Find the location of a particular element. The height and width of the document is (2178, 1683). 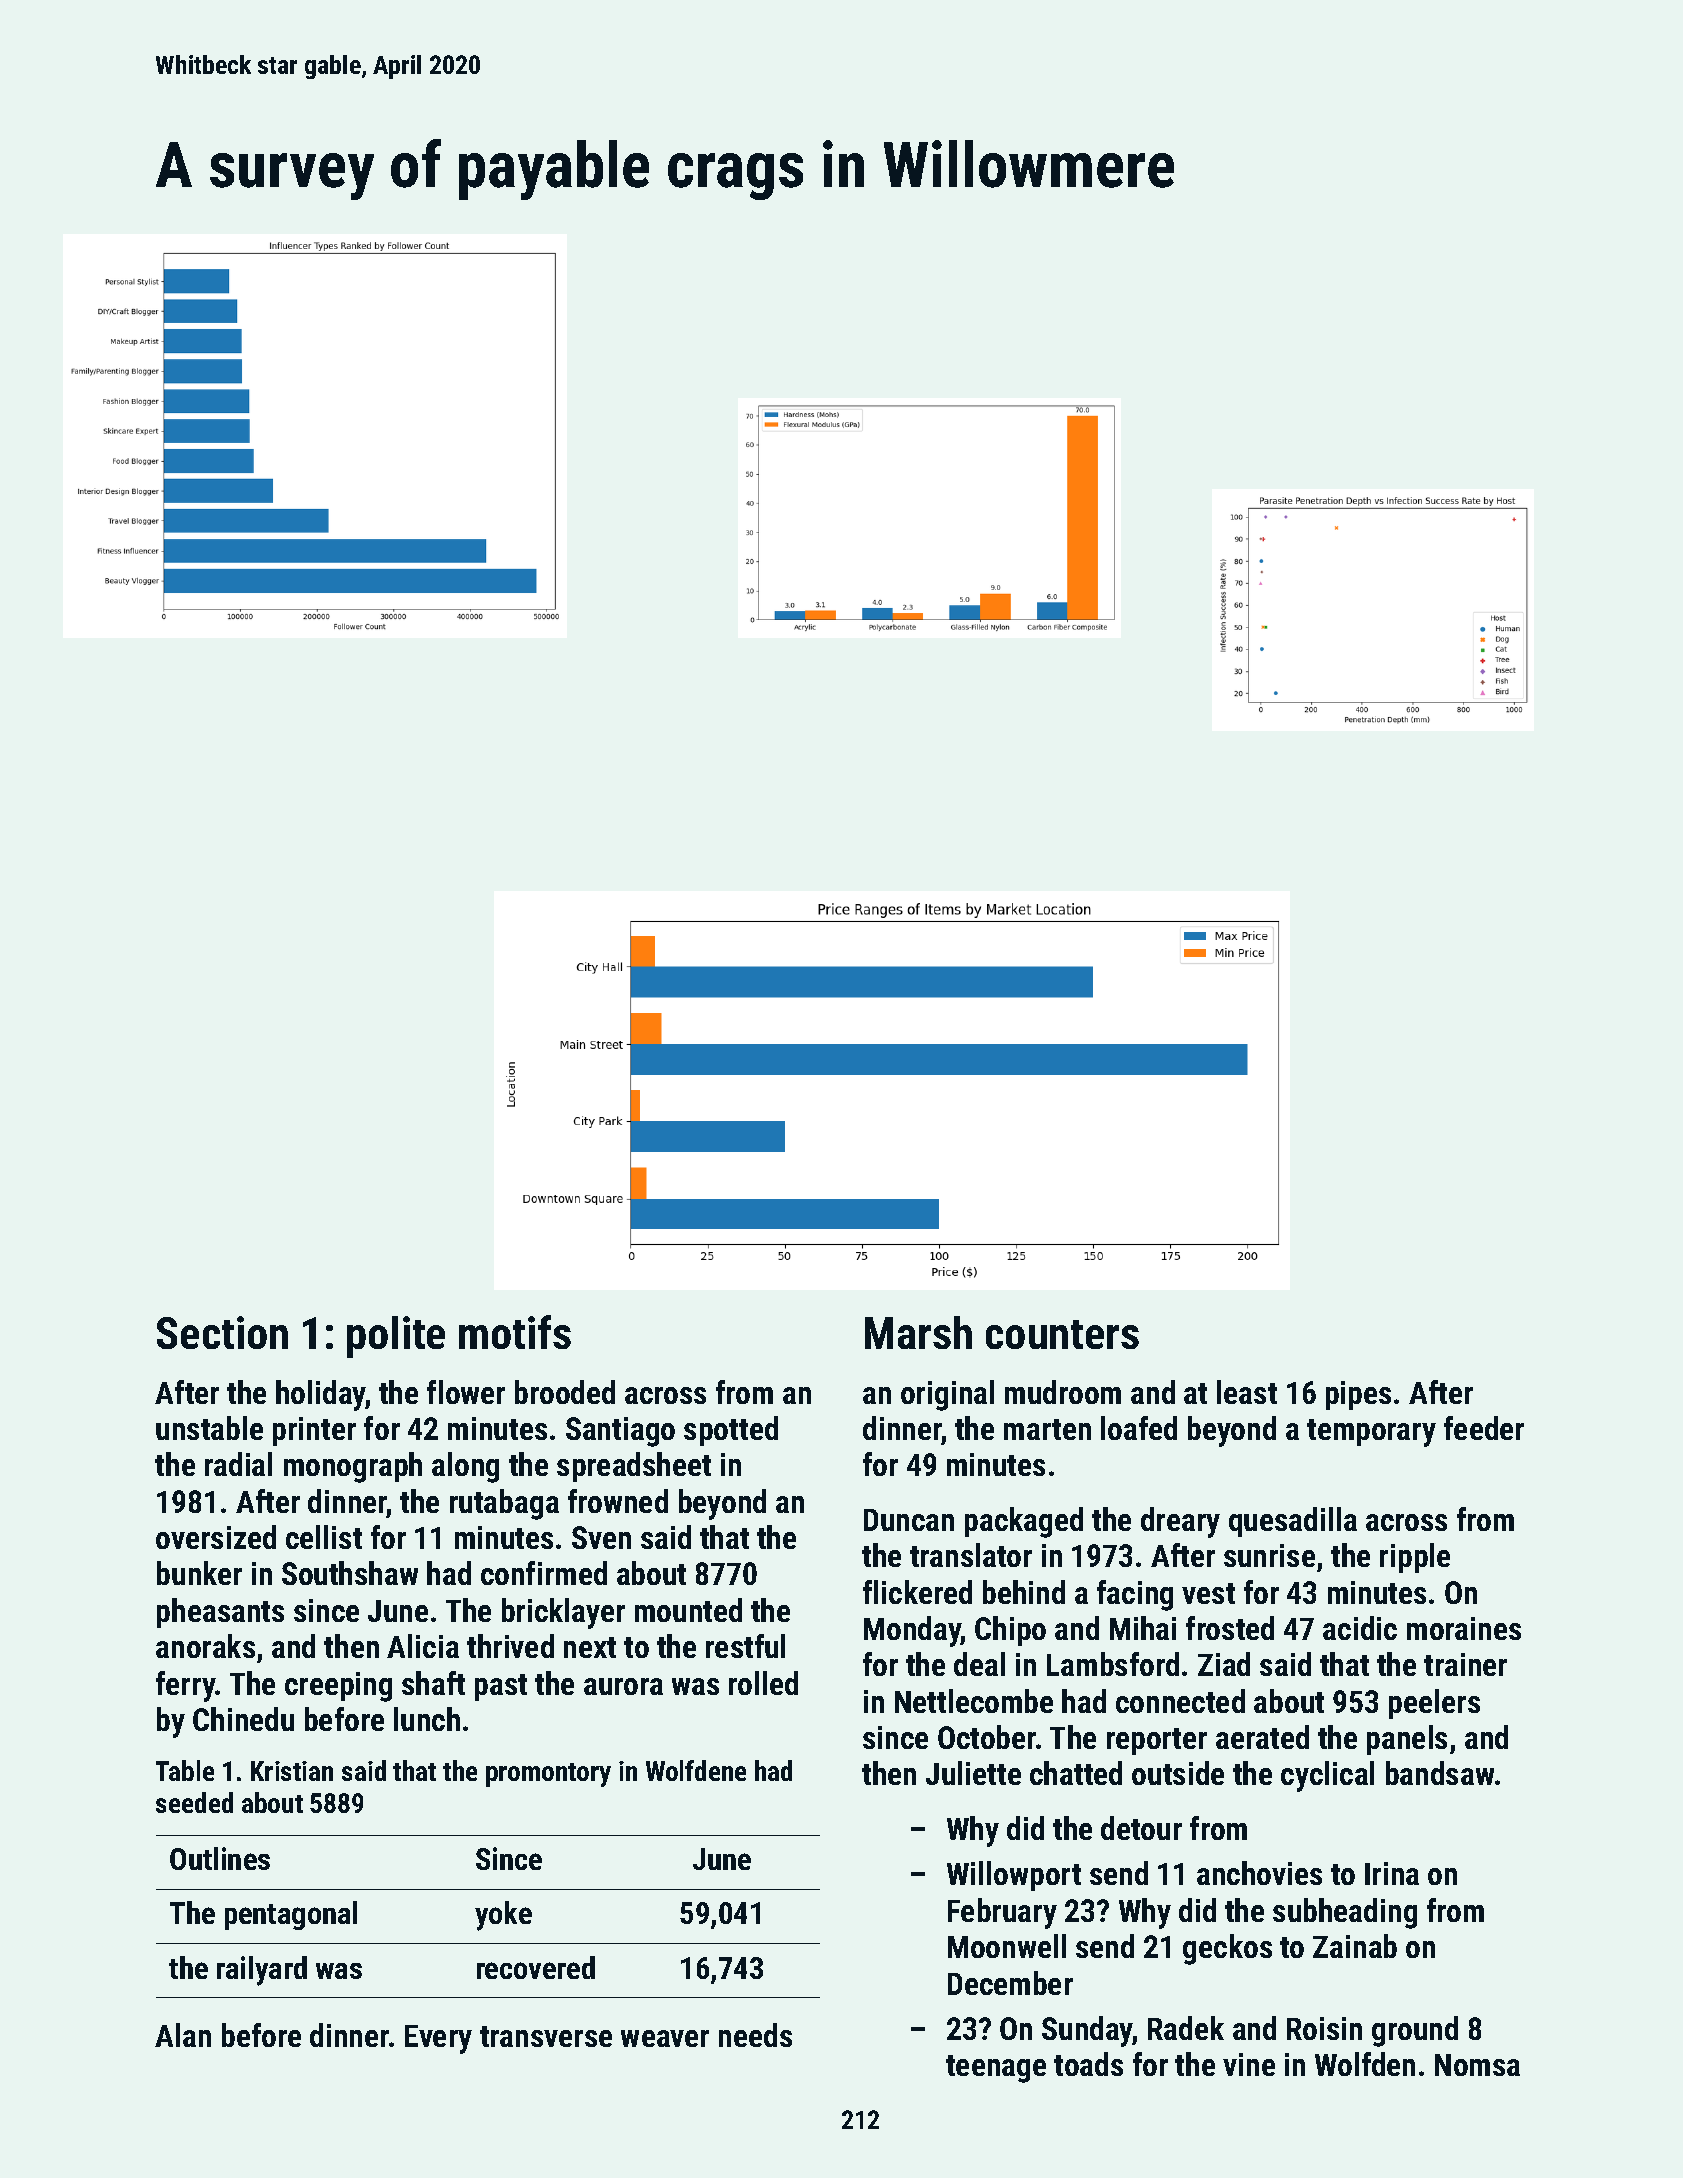

moraines is located at coordinates (1464, 1628).
